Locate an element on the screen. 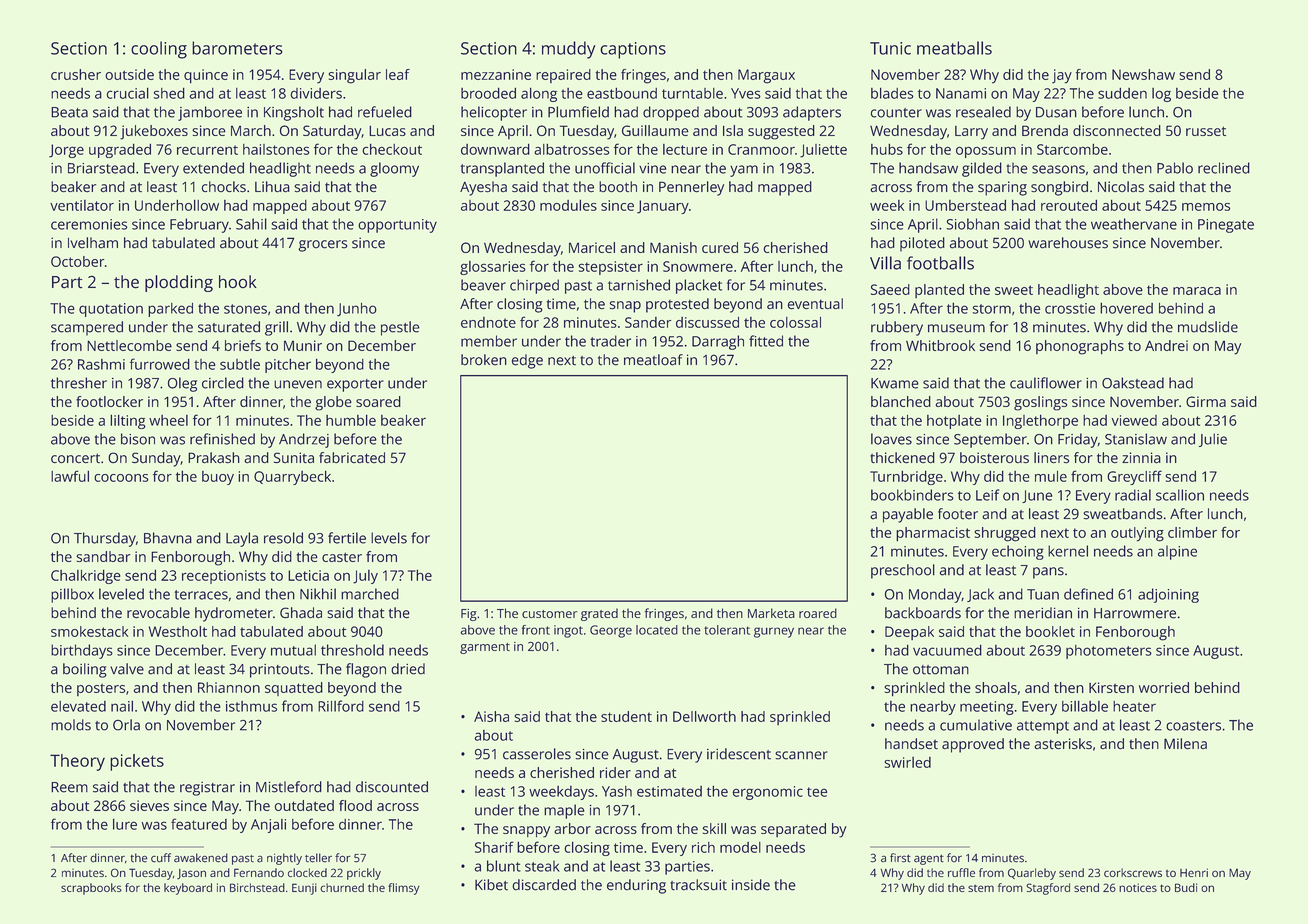  ergonomic is located at coordinates (768, 793).
